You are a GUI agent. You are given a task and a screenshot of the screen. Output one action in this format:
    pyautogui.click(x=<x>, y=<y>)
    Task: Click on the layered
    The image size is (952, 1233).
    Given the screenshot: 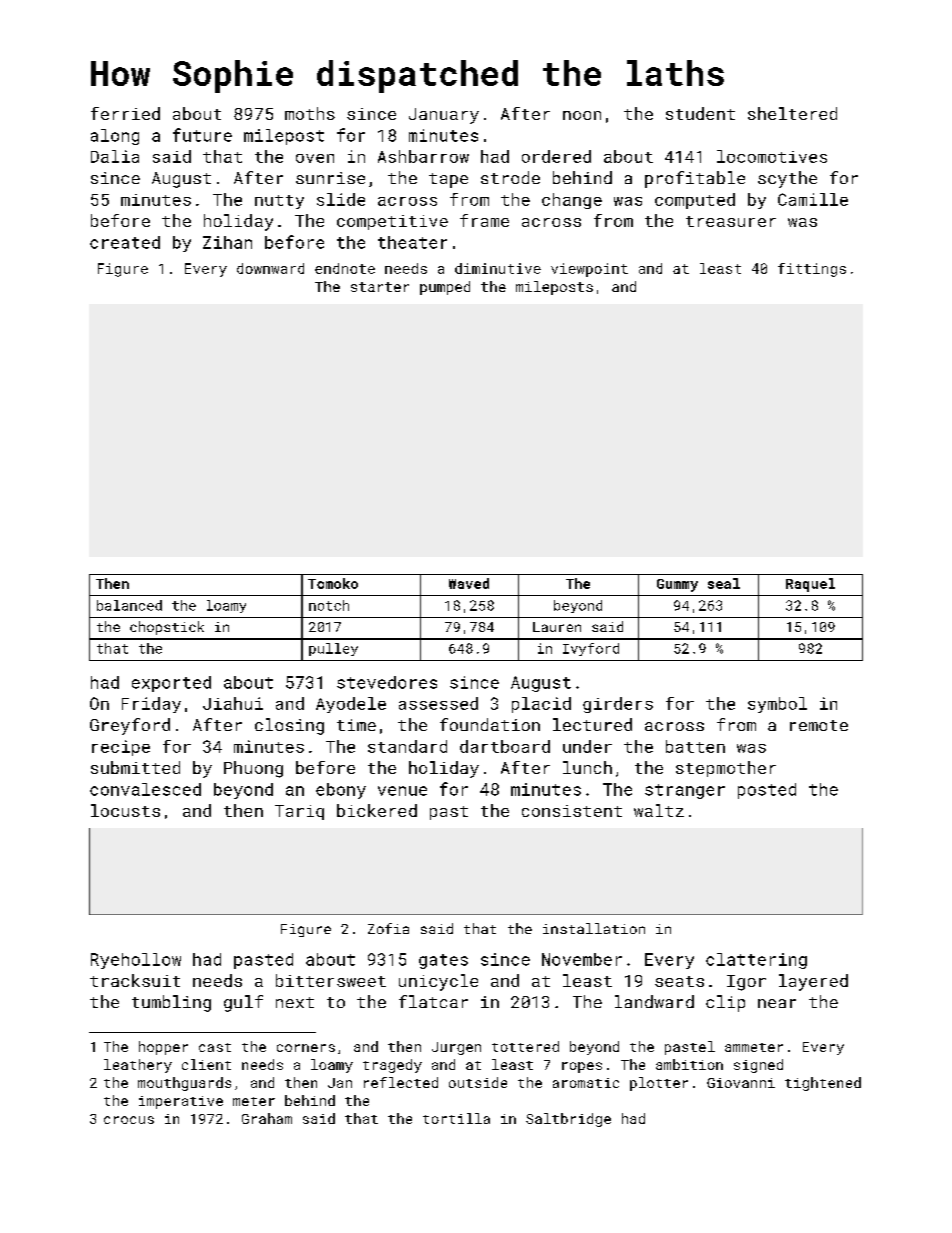 What is the action you would take?
    pyautogui.click(x=813, y=982)
